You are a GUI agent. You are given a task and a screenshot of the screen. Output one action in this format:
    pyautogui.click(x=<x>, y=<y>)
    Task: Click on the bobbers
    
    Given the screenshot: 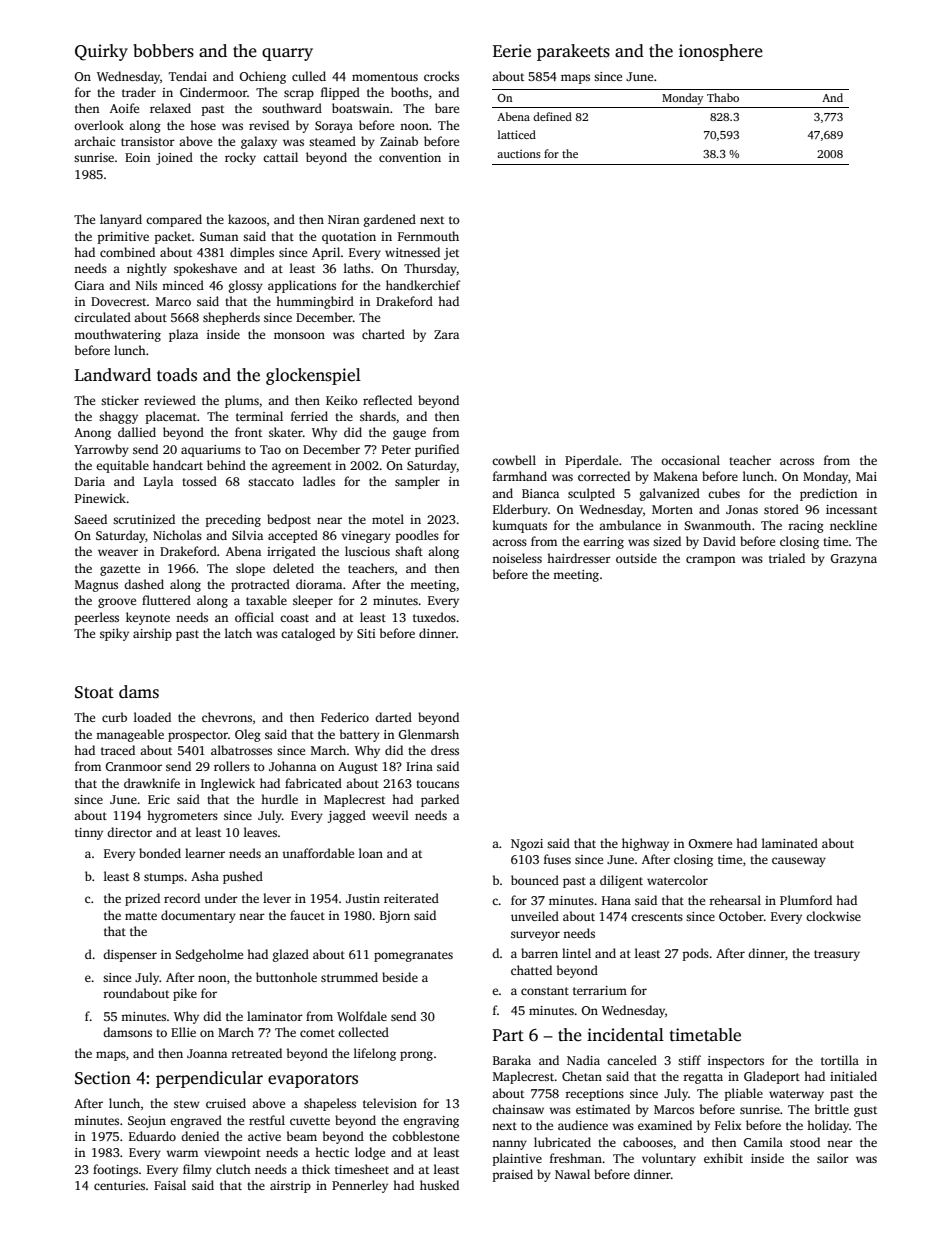 What is the action you would take?
    pyautogui.click(x=163, y=51)
